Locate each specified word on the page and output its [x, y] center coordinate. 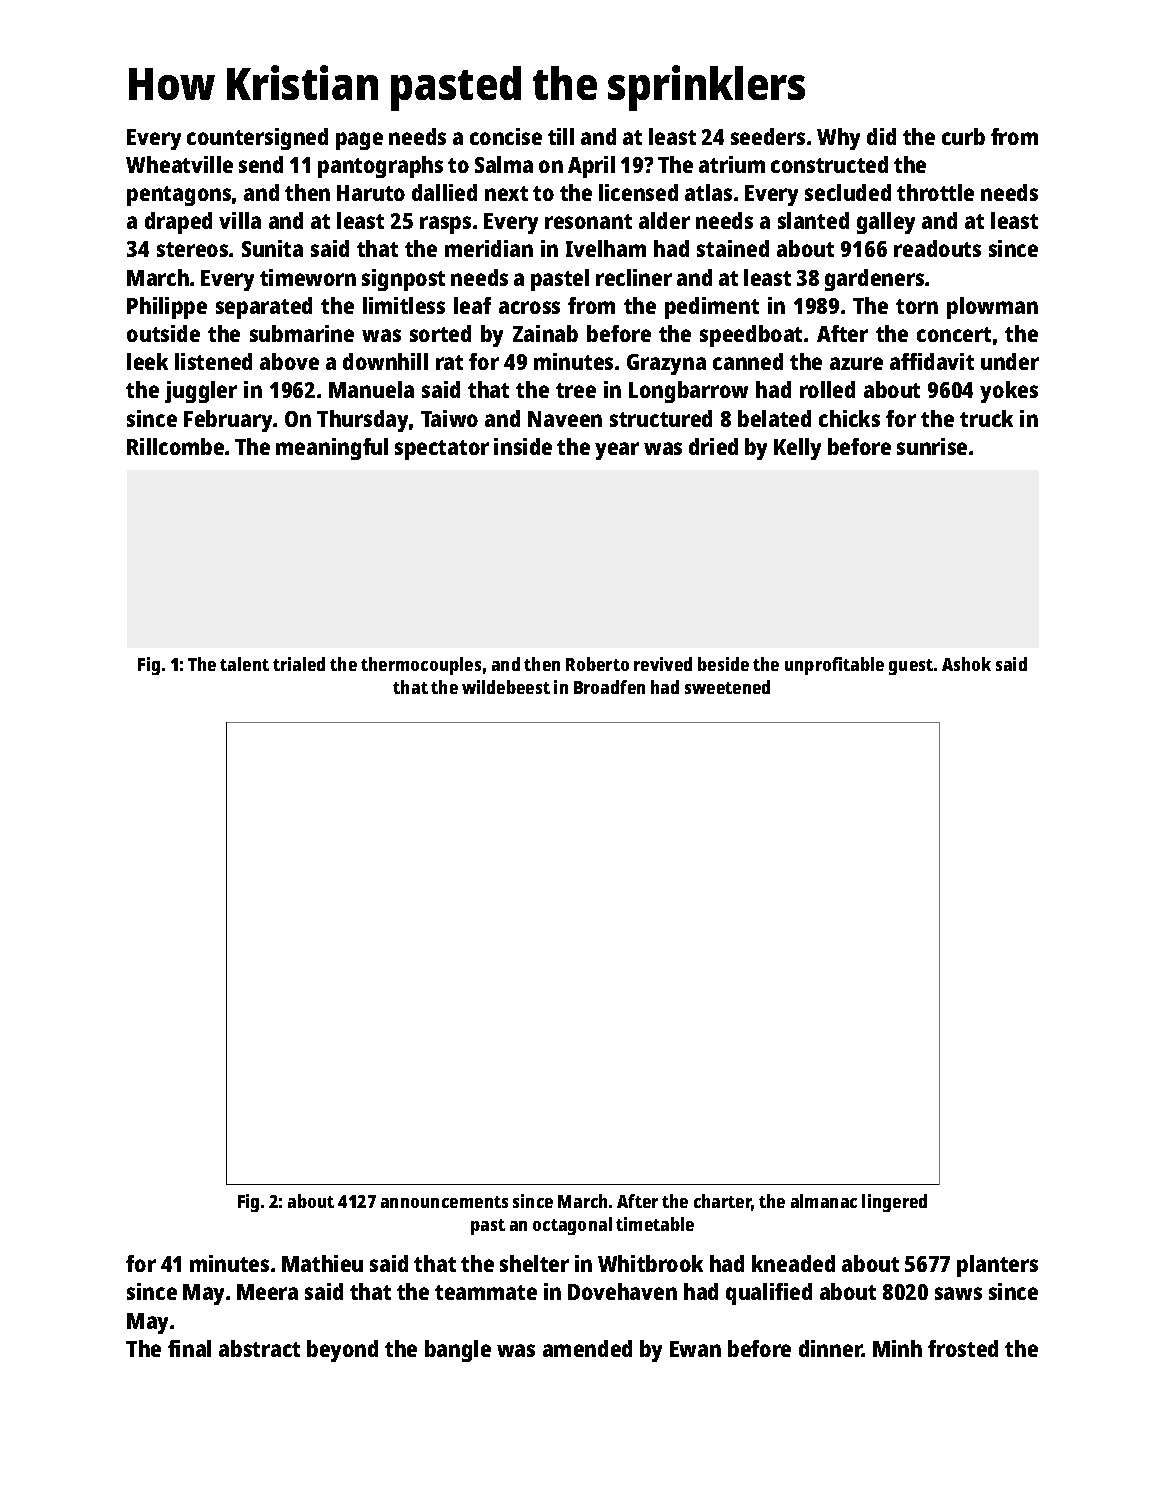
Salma [504, 164]
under [1010, 361]
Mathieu [322, 1263]
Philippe [167, 308]
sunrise [932, 446]
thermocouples [421, 666]
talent [244, 664]
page [359, 141]
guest [911, 667]
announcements [444, 1202]
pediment [712, 308]
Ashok [966, 664]
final [189, 1348]
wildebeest [506, 687]
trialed [299, 664]
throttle [935, 192]
